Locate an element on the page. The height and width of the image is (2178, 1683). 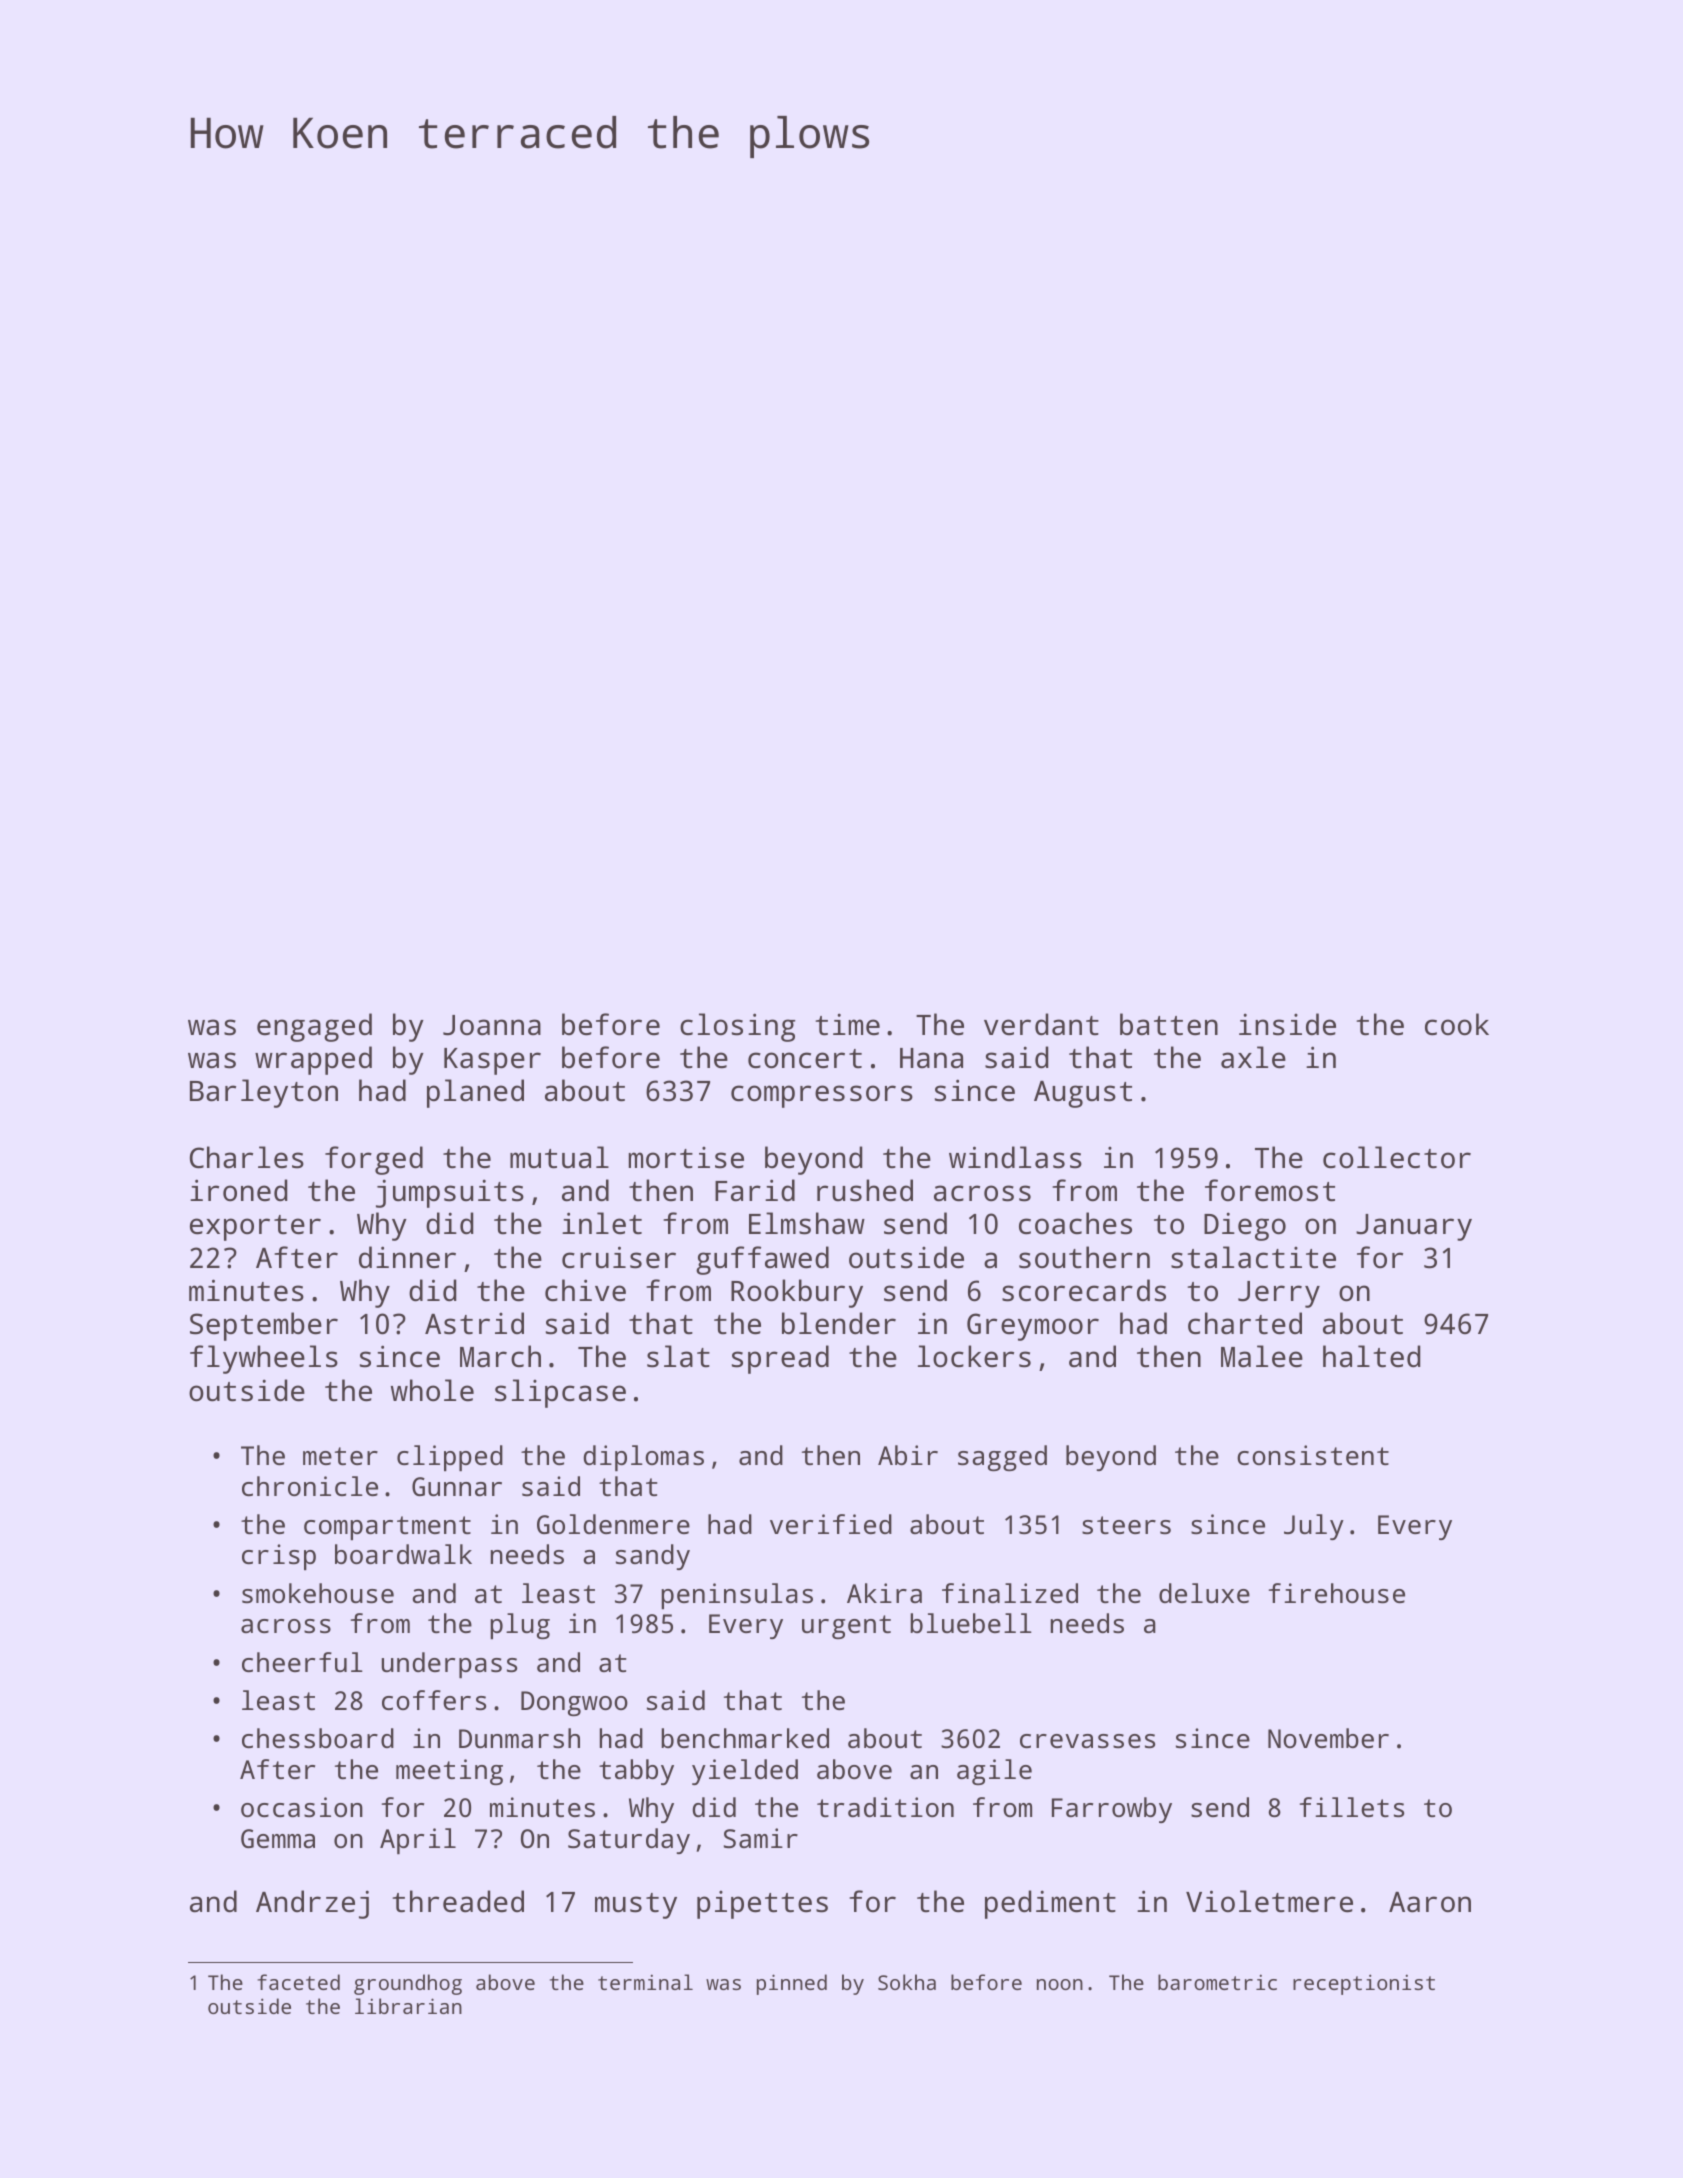
lockers is located at coordinates (974, 1356).
